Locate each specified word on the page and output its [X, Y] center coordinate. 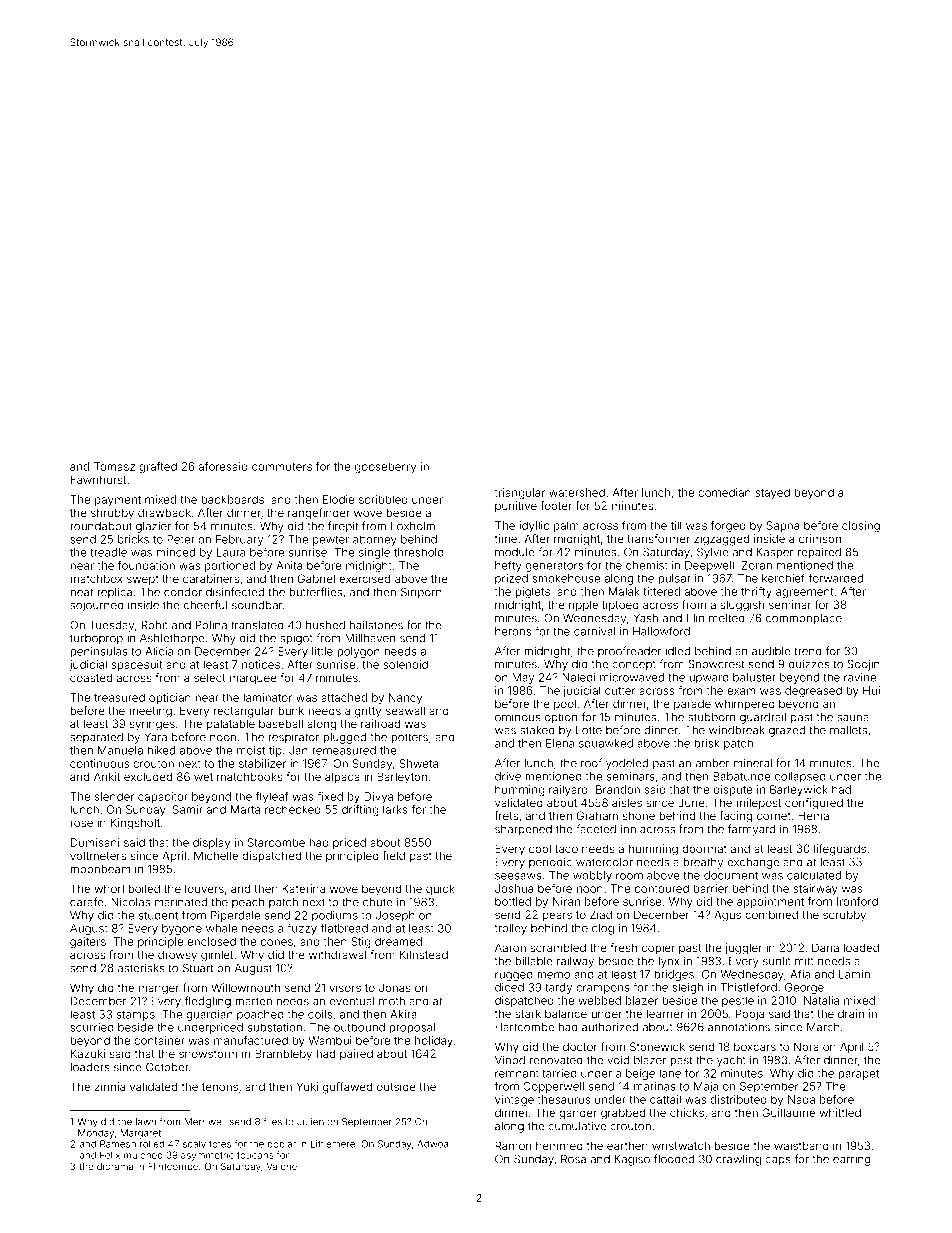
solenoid [405, 664]
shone [639, 815]
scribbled [383, 499]
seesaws [518, 876]
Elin [695, 618]
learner [665, 1013]
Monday [96, 1134]
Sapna [783, 526]
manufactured [251, 1040]
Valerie [282, 1166]
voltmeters [98, 855]
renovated [556, 1060]
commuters [282, 467]
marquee [253, 679]
